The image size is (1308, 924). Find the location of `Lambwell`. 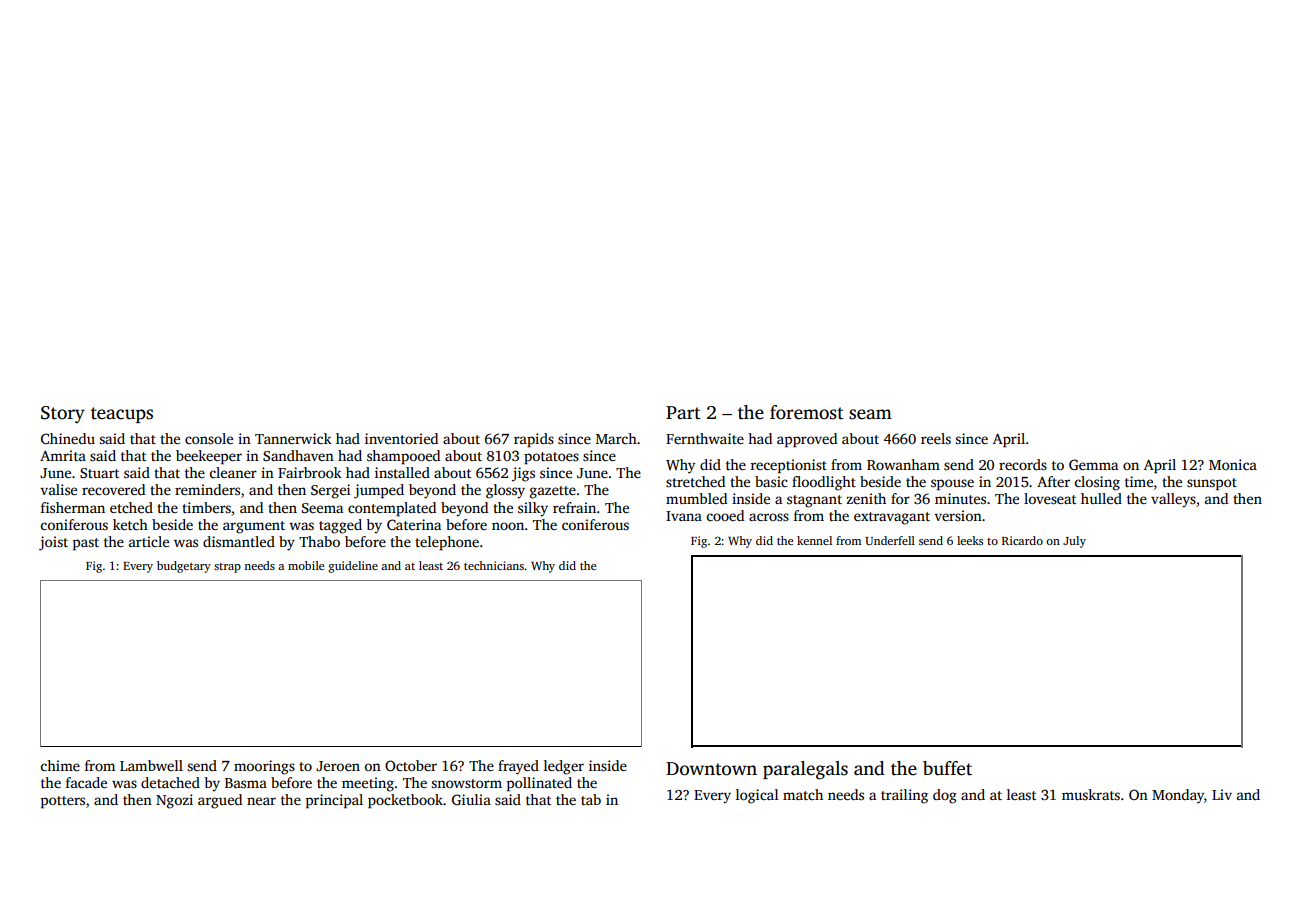

Lambwell is located at coordinates (151, 765).
